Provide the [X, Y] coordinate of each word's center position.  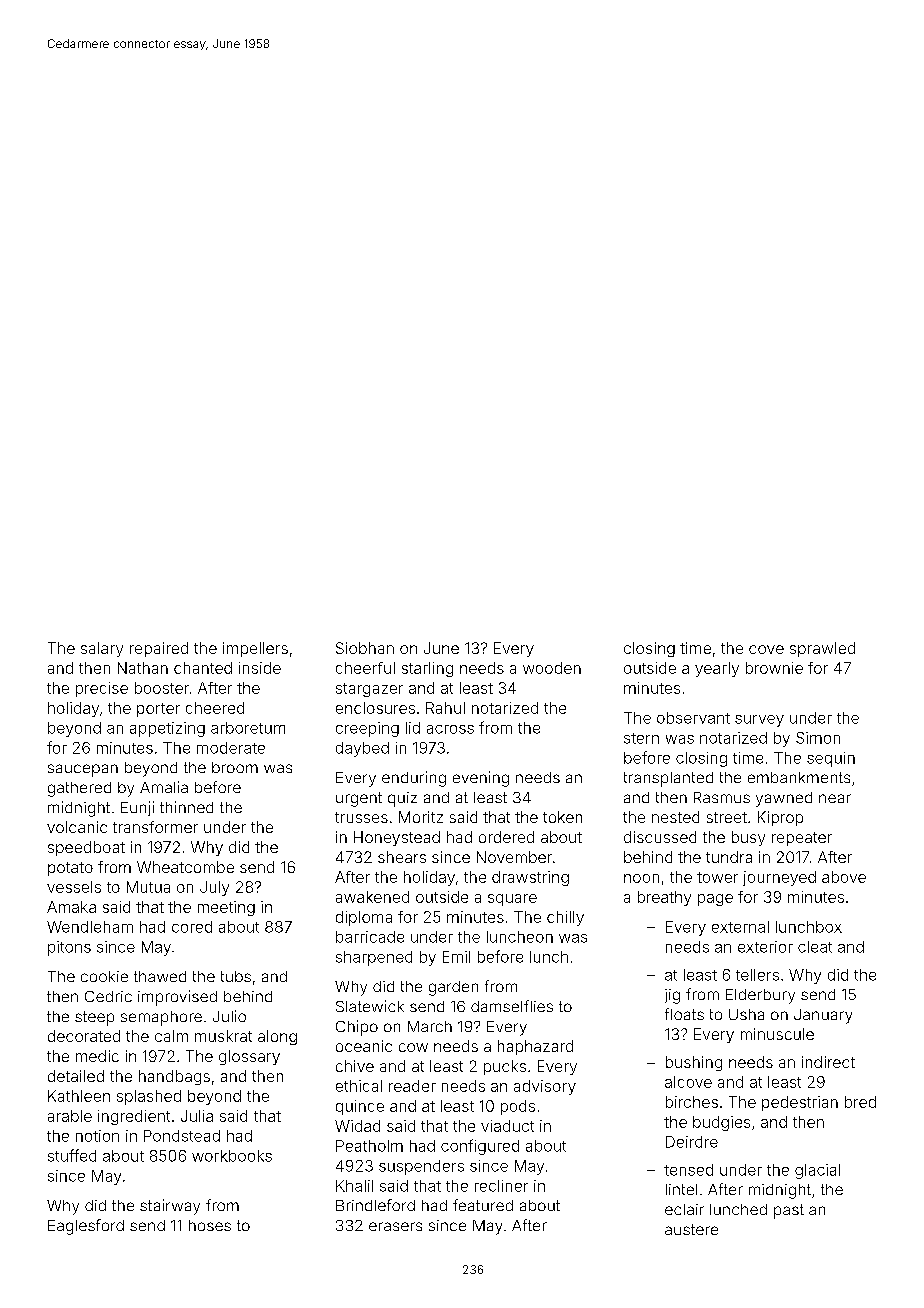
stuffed [72, 1155]
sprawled [822, 649]
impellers [255, 649]
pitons [69, 948]
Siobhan [365, 648]
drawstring [530, 878]
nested [675, 817]
